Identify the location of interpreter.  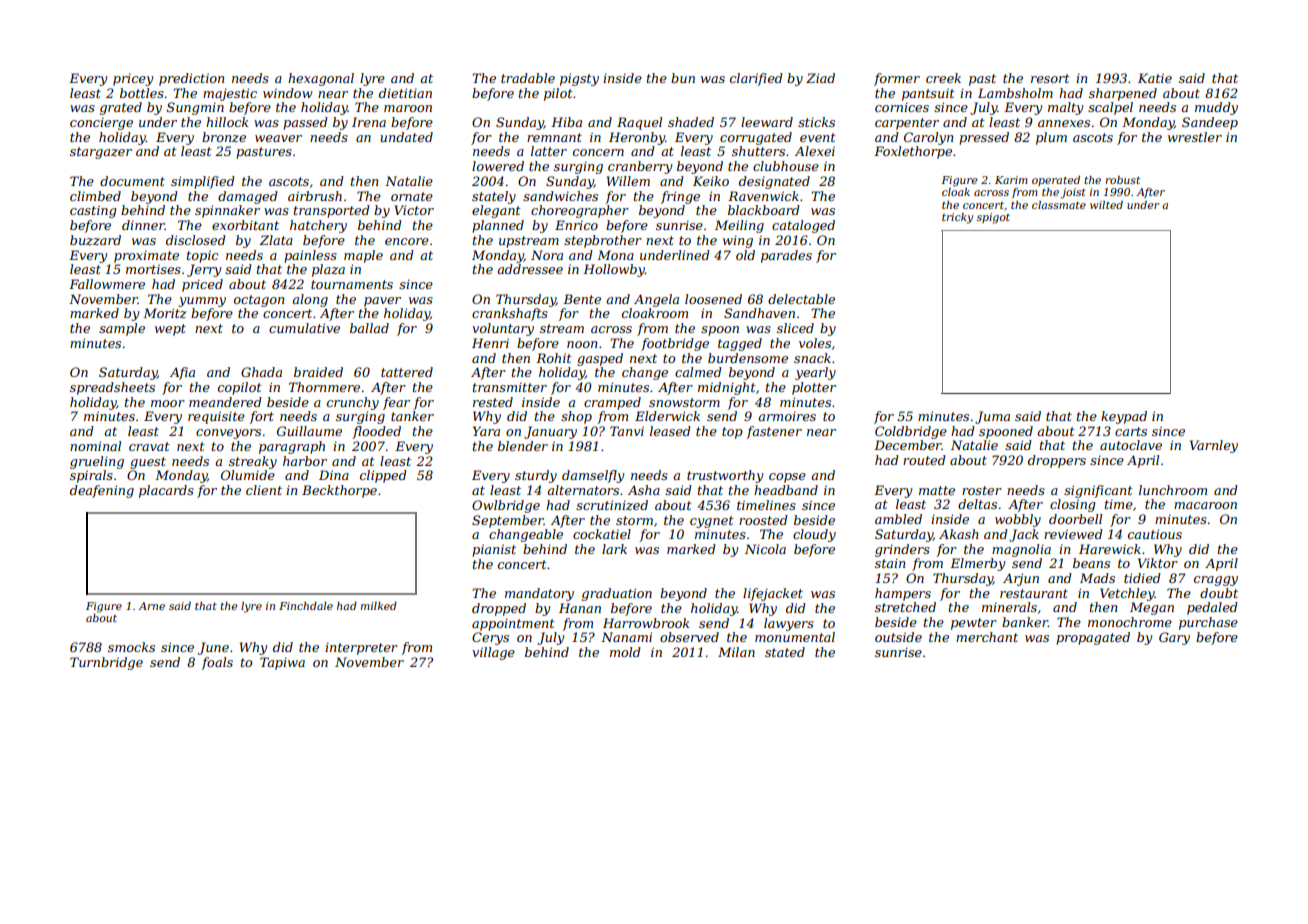
(361, 649).
